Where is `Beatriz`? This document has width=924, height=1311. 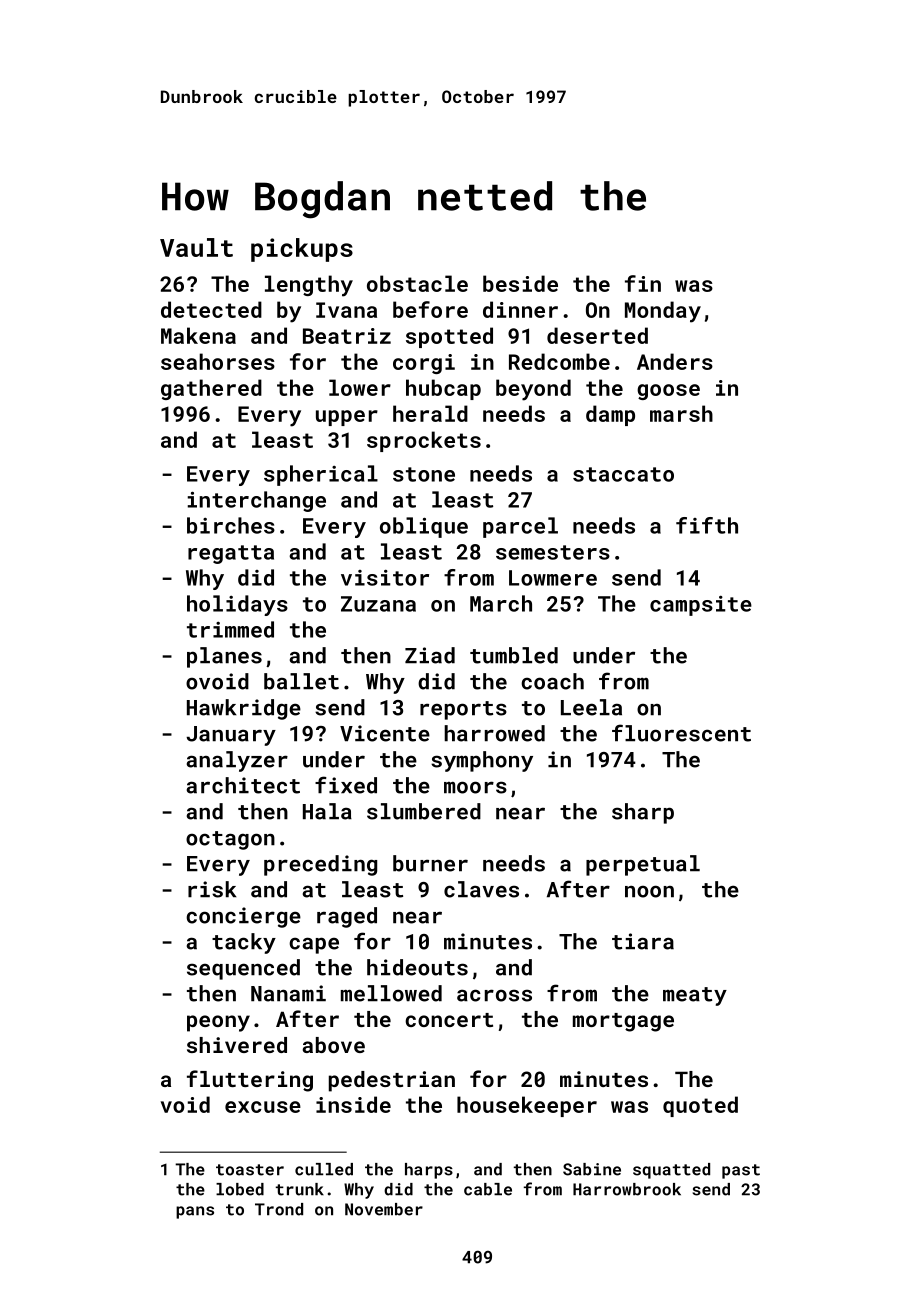
Beatriz is located at coordinates (347, 336).
